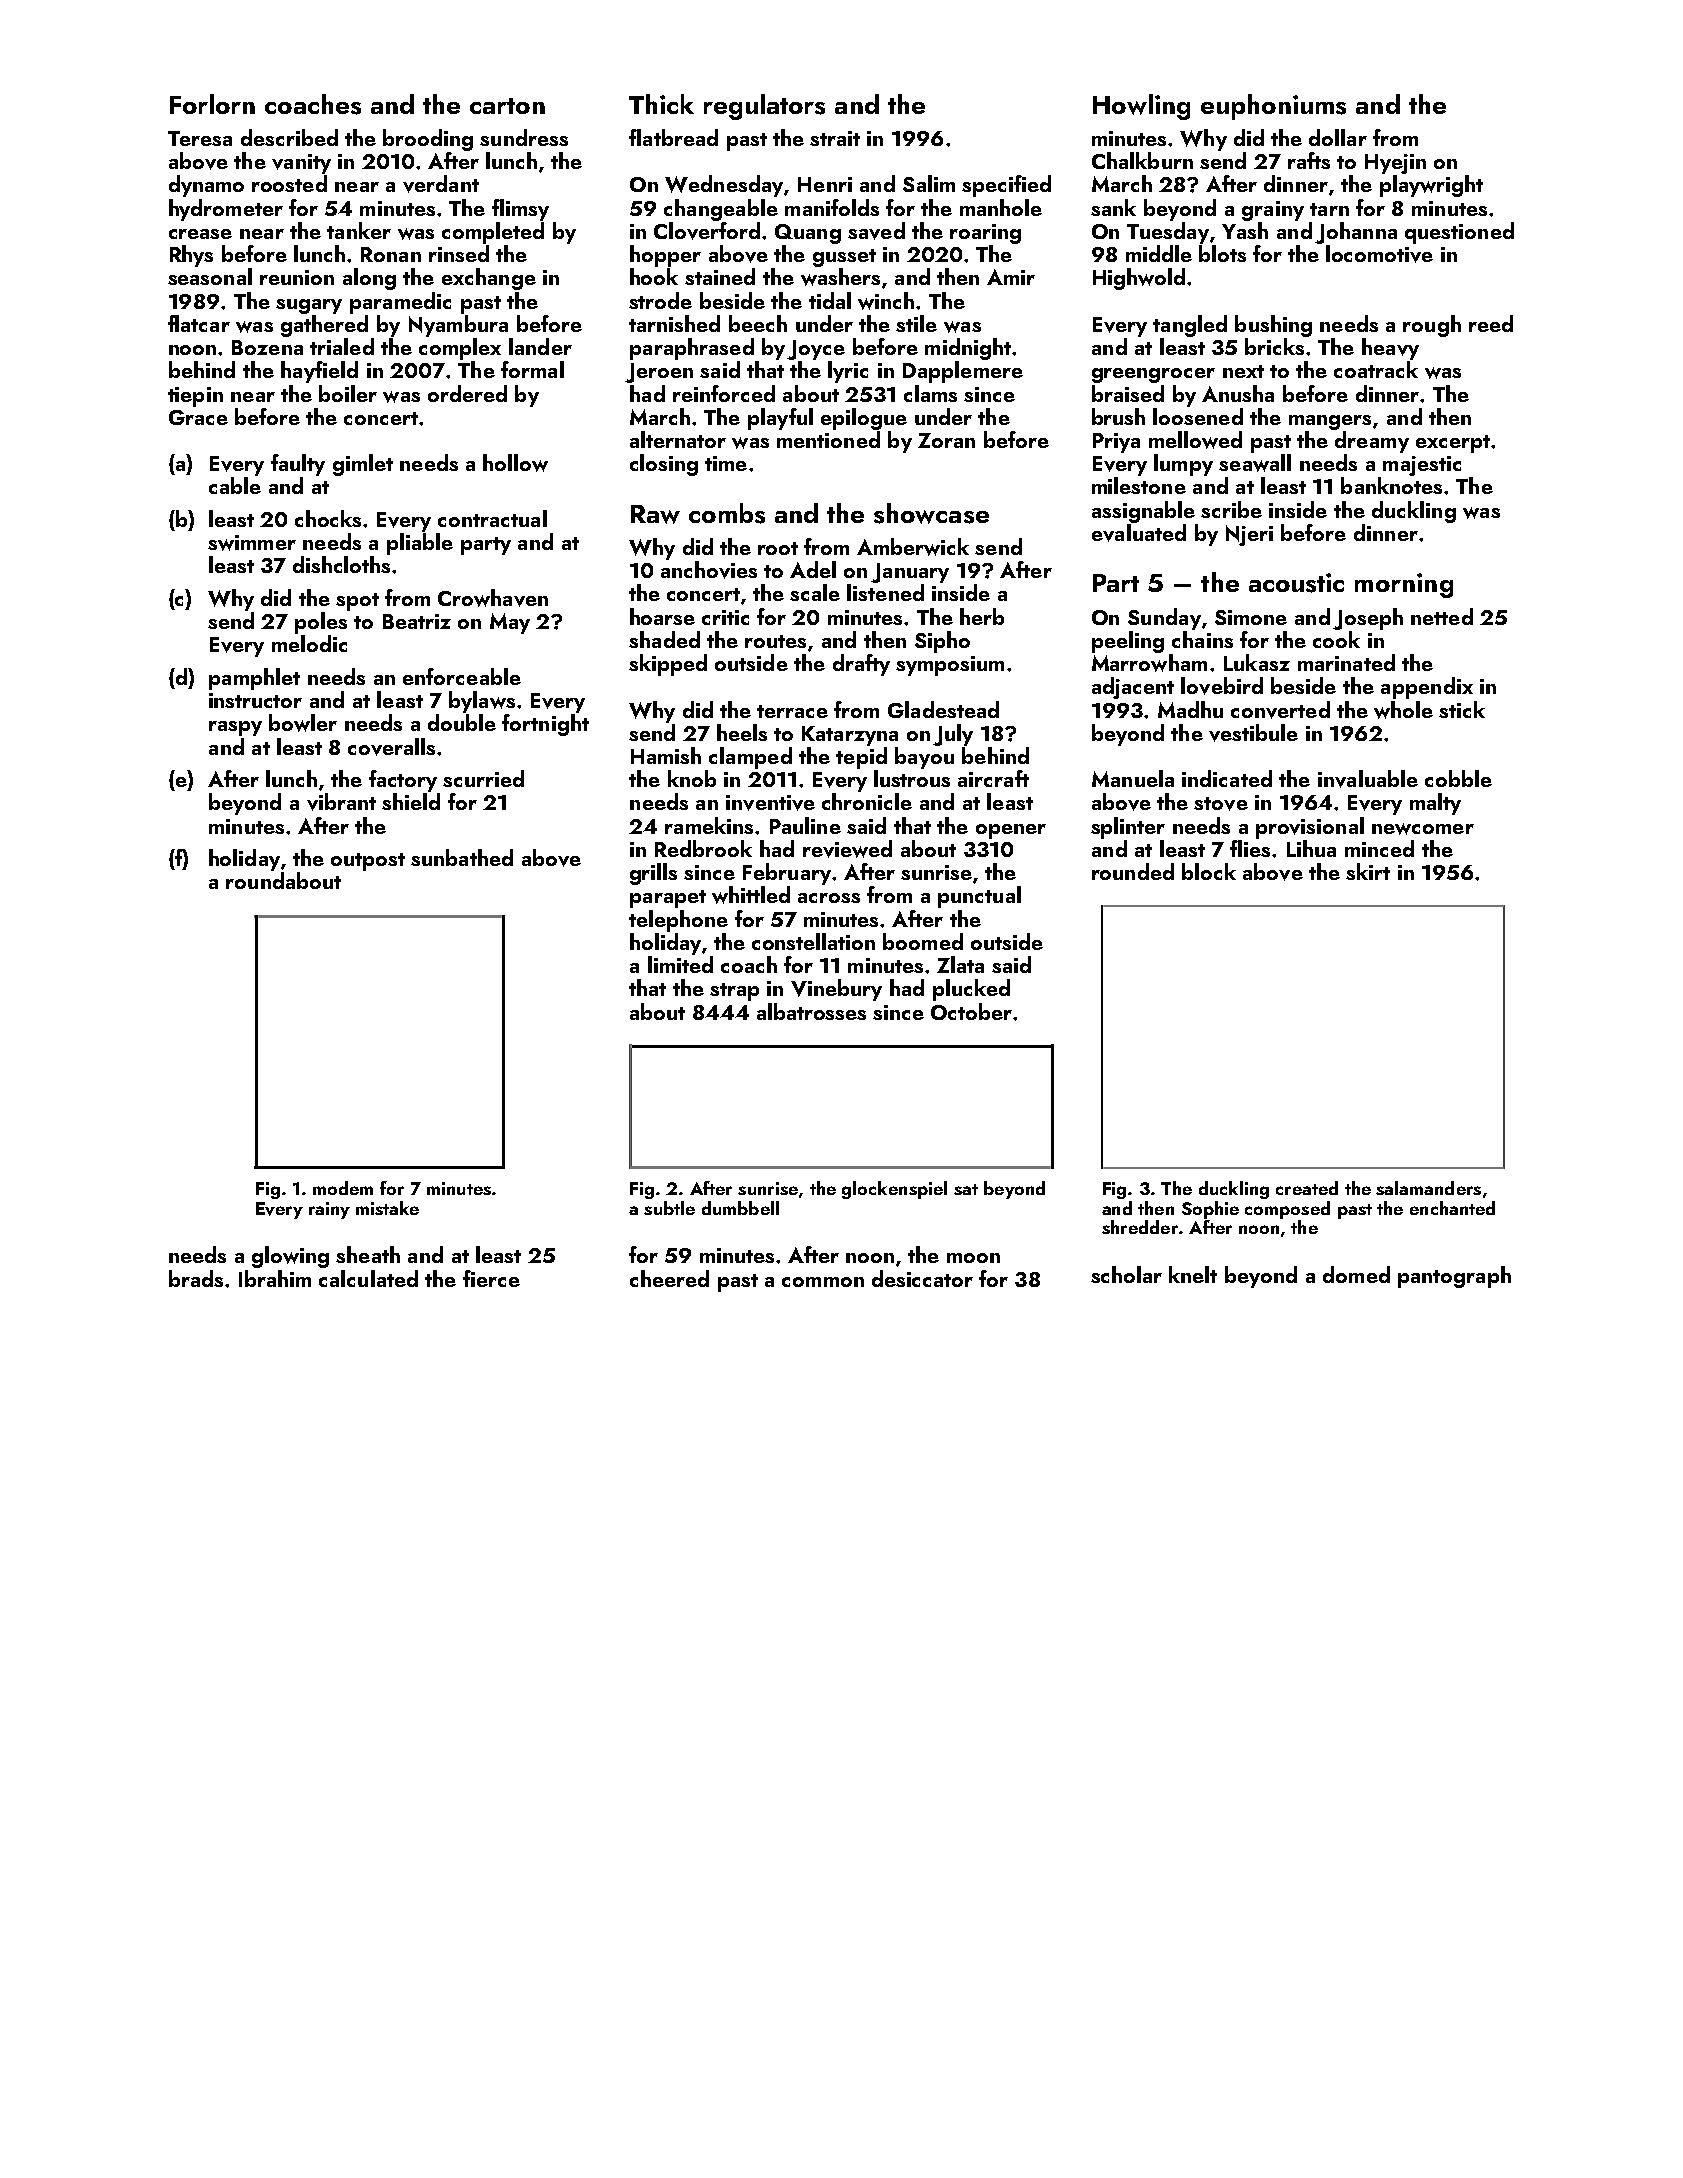 Image resolution: width=1683 pixels, height=2178 pixels. What do you see at coordinates (832, 207) in the image?
I see `manifolds` at bounding box center [832, 207].
